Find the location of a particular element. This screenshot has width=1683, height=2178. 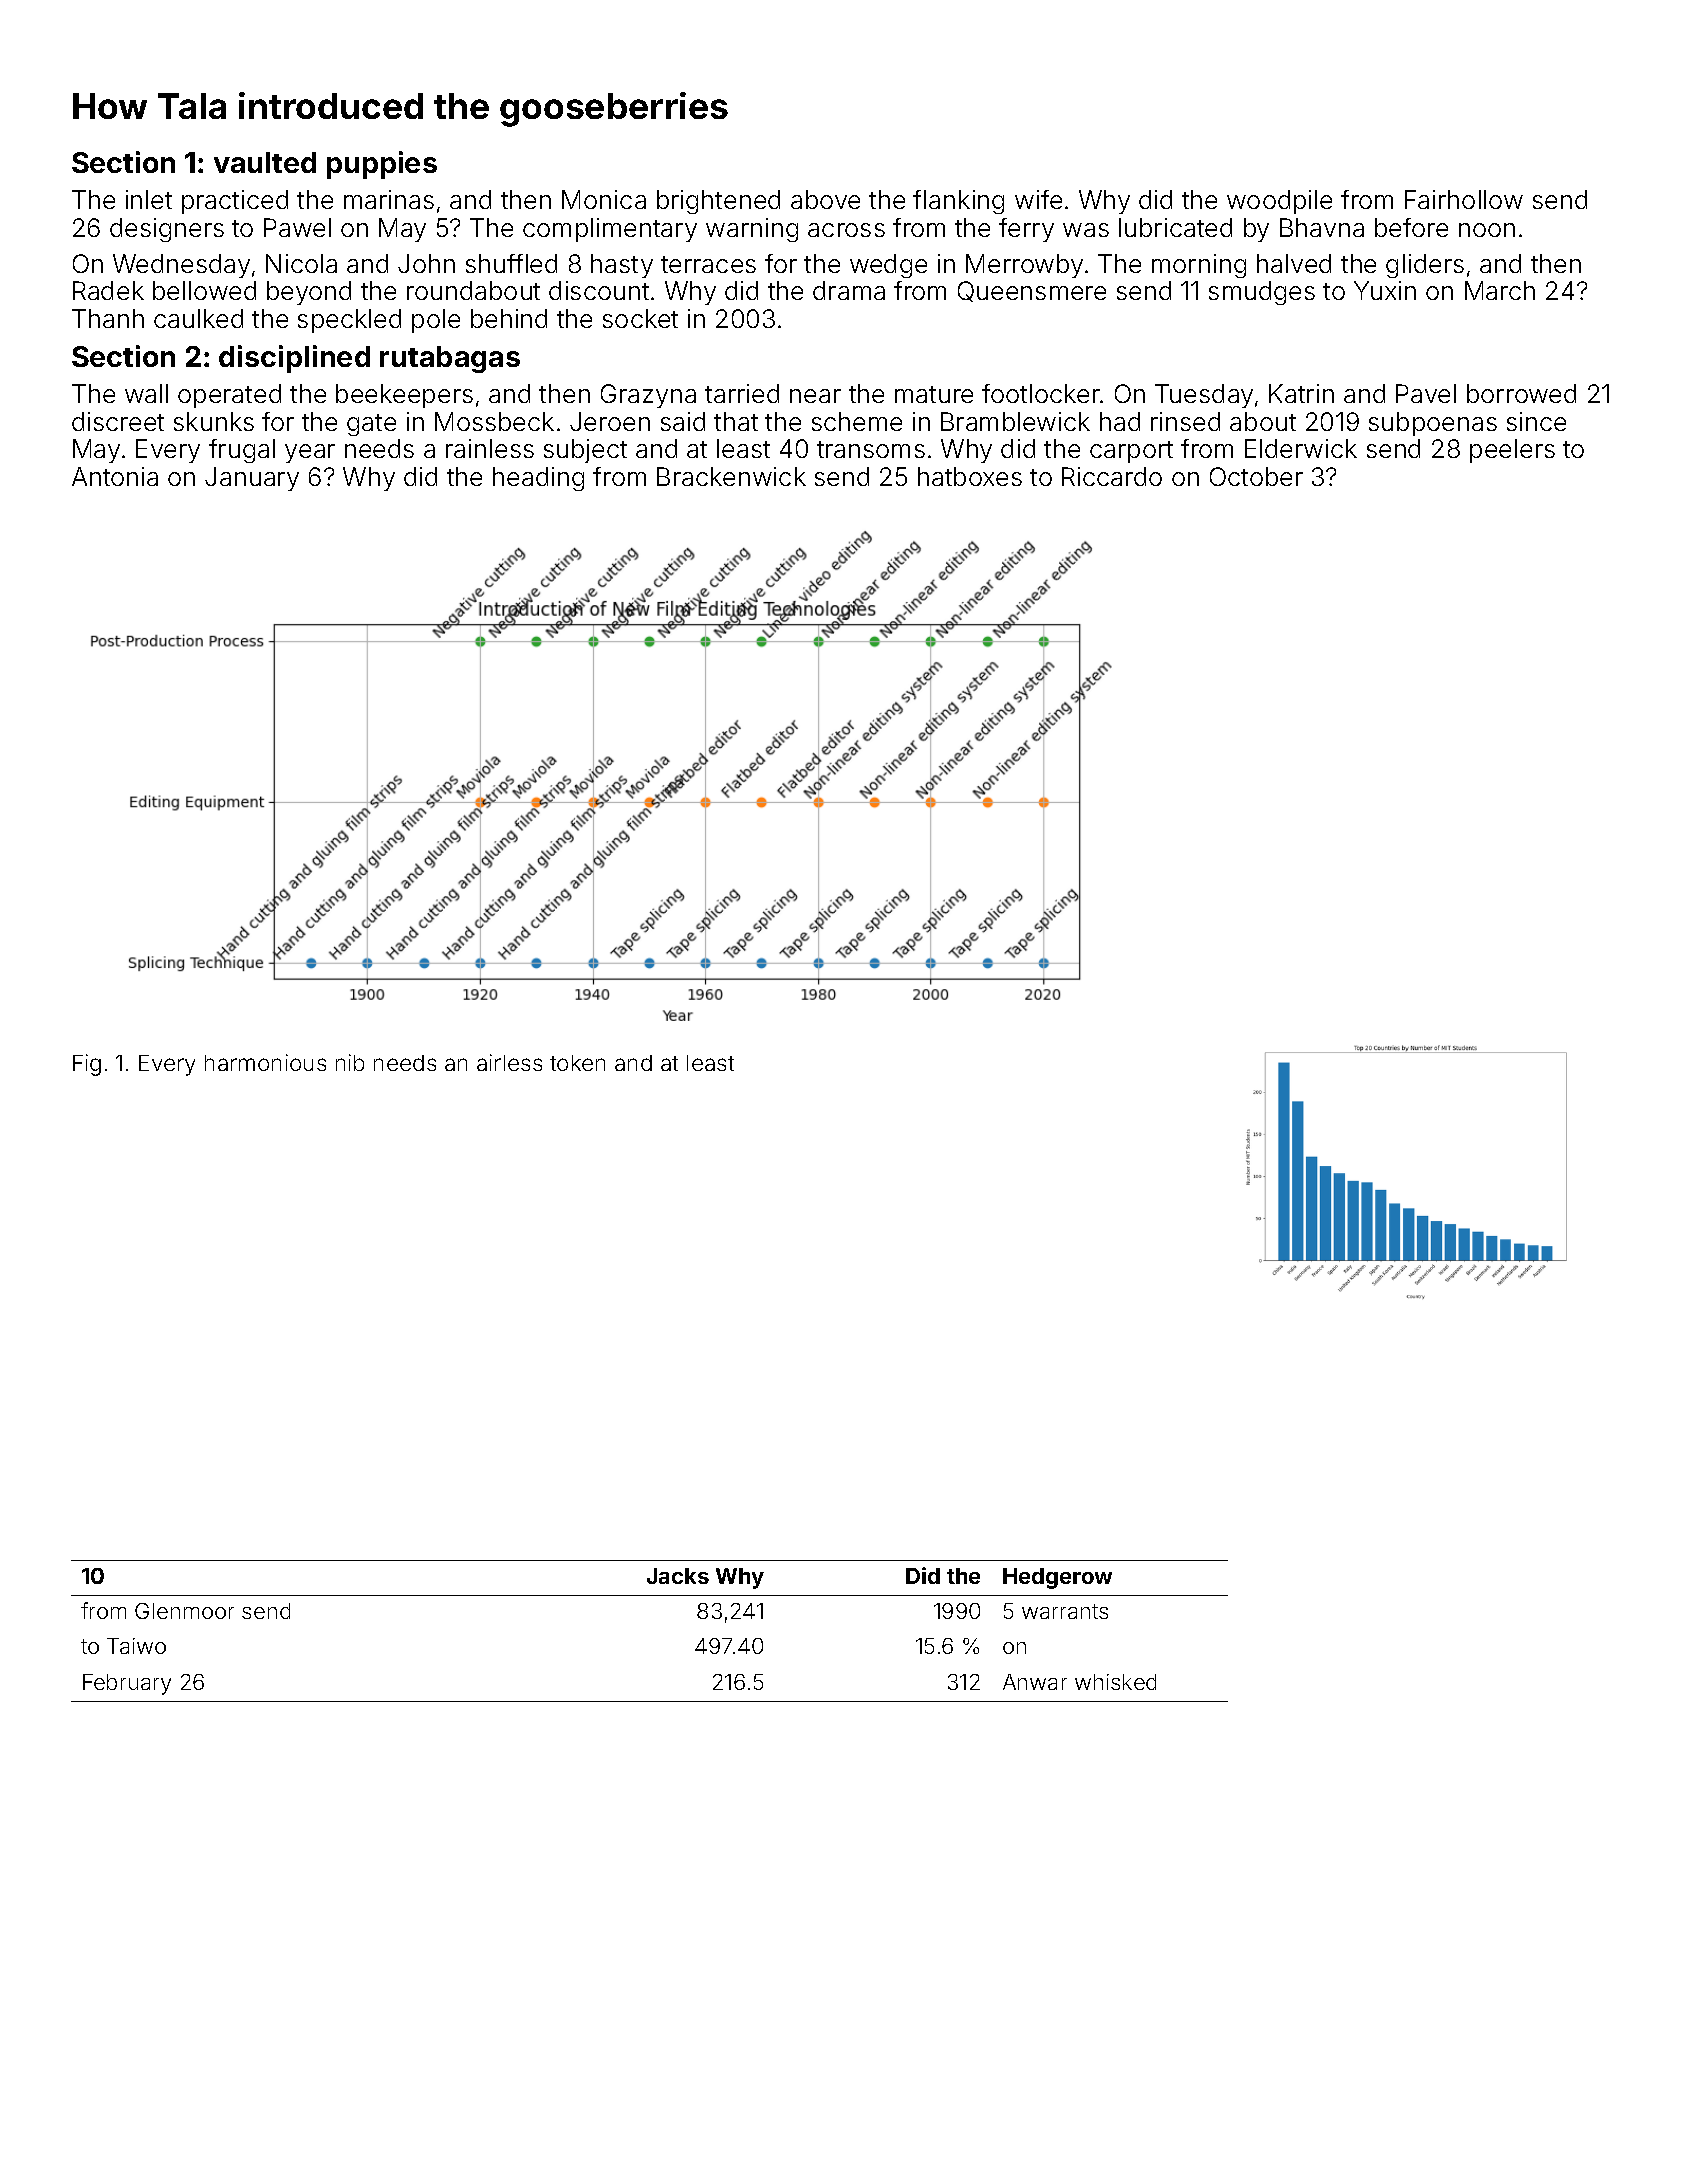

Taiwo is located at coordinates (136, 1646).
